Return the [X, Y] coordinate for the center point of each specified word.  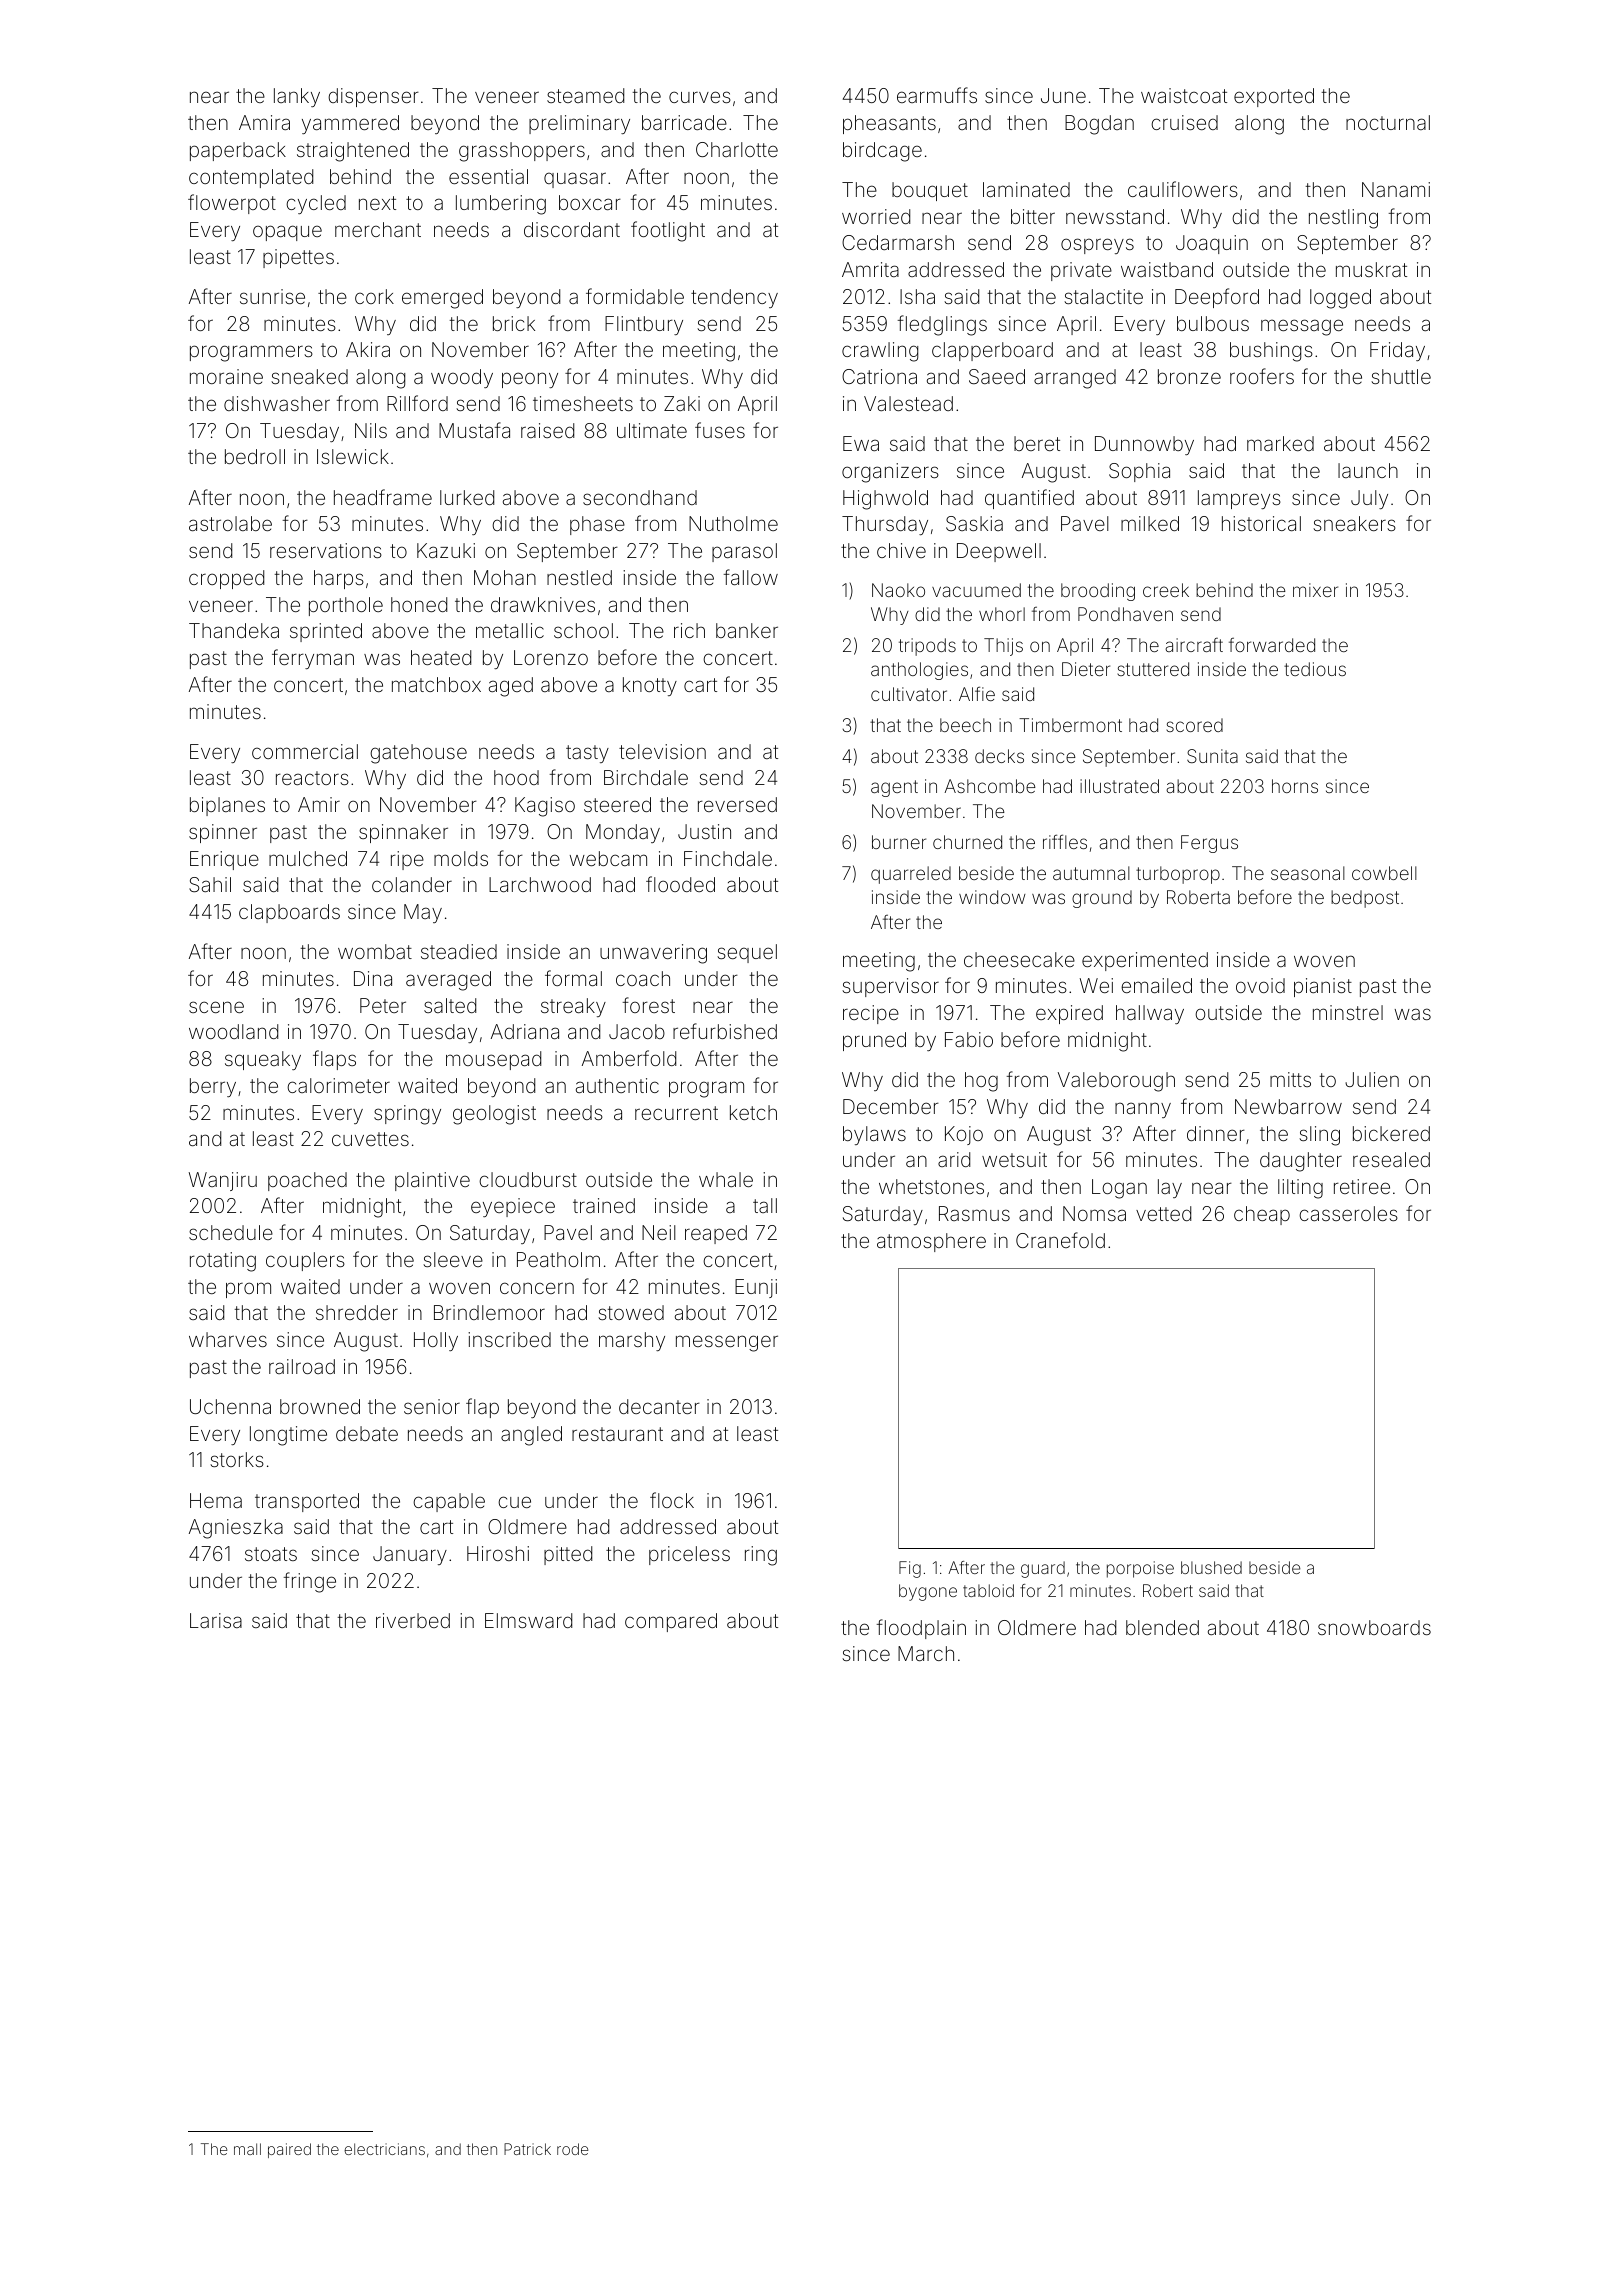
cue [514, 1502]
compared [671, 1622]
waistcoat [1184, 95]
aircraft [1194, 645]
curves [700, 97]
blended [1162, 1627]
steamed [585, 95]
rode [572, 2149]
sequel [747, 953]
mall [247, 2149]
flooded [680, 884]
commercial [305, 751]
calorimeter [338, 1085]
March [926, 1653]
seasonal [1308, 873]
